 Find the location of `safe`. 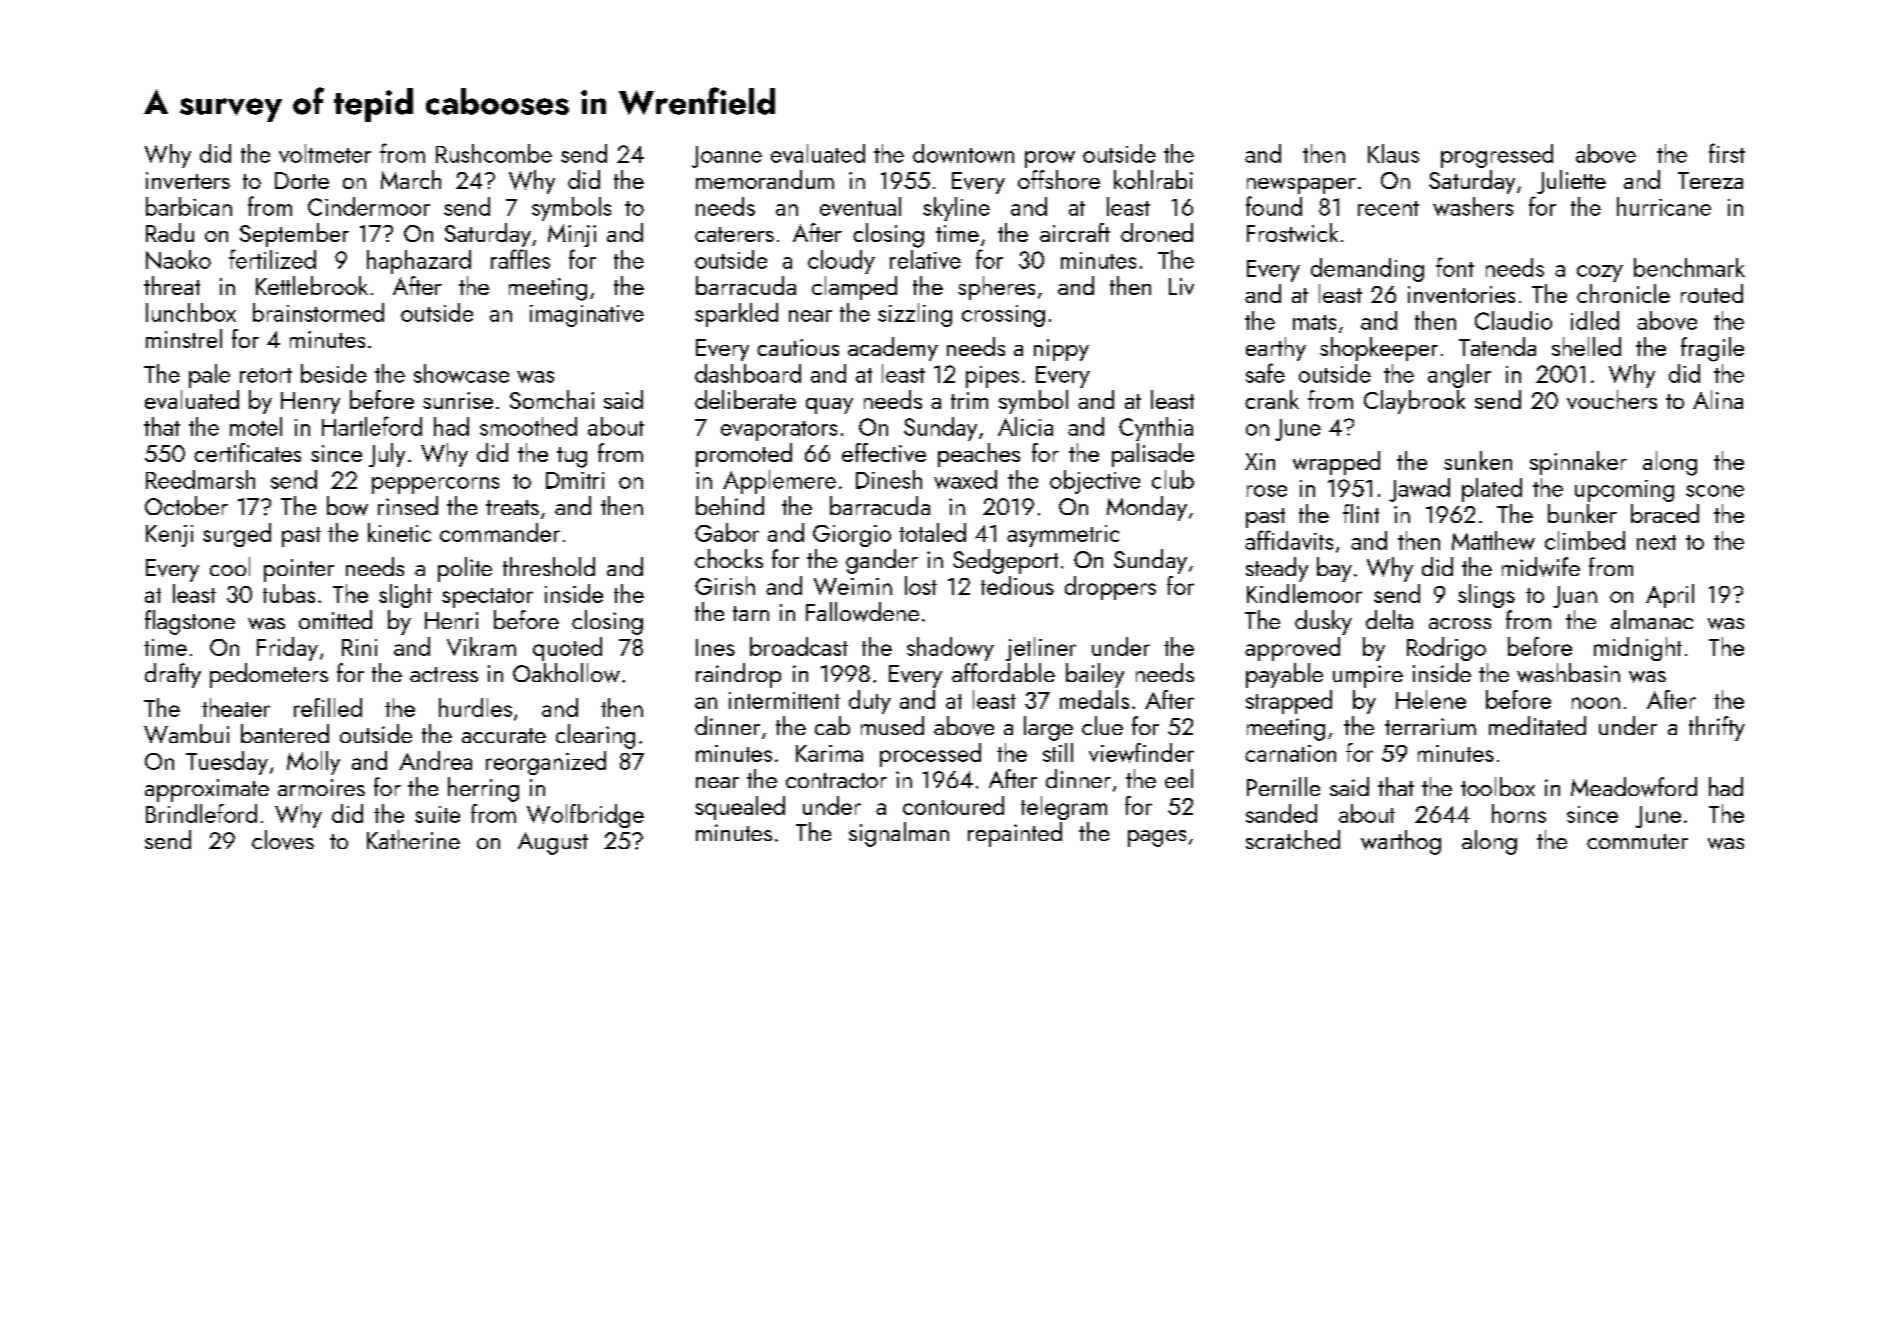

safe is located at coordinates (1265, 373).
